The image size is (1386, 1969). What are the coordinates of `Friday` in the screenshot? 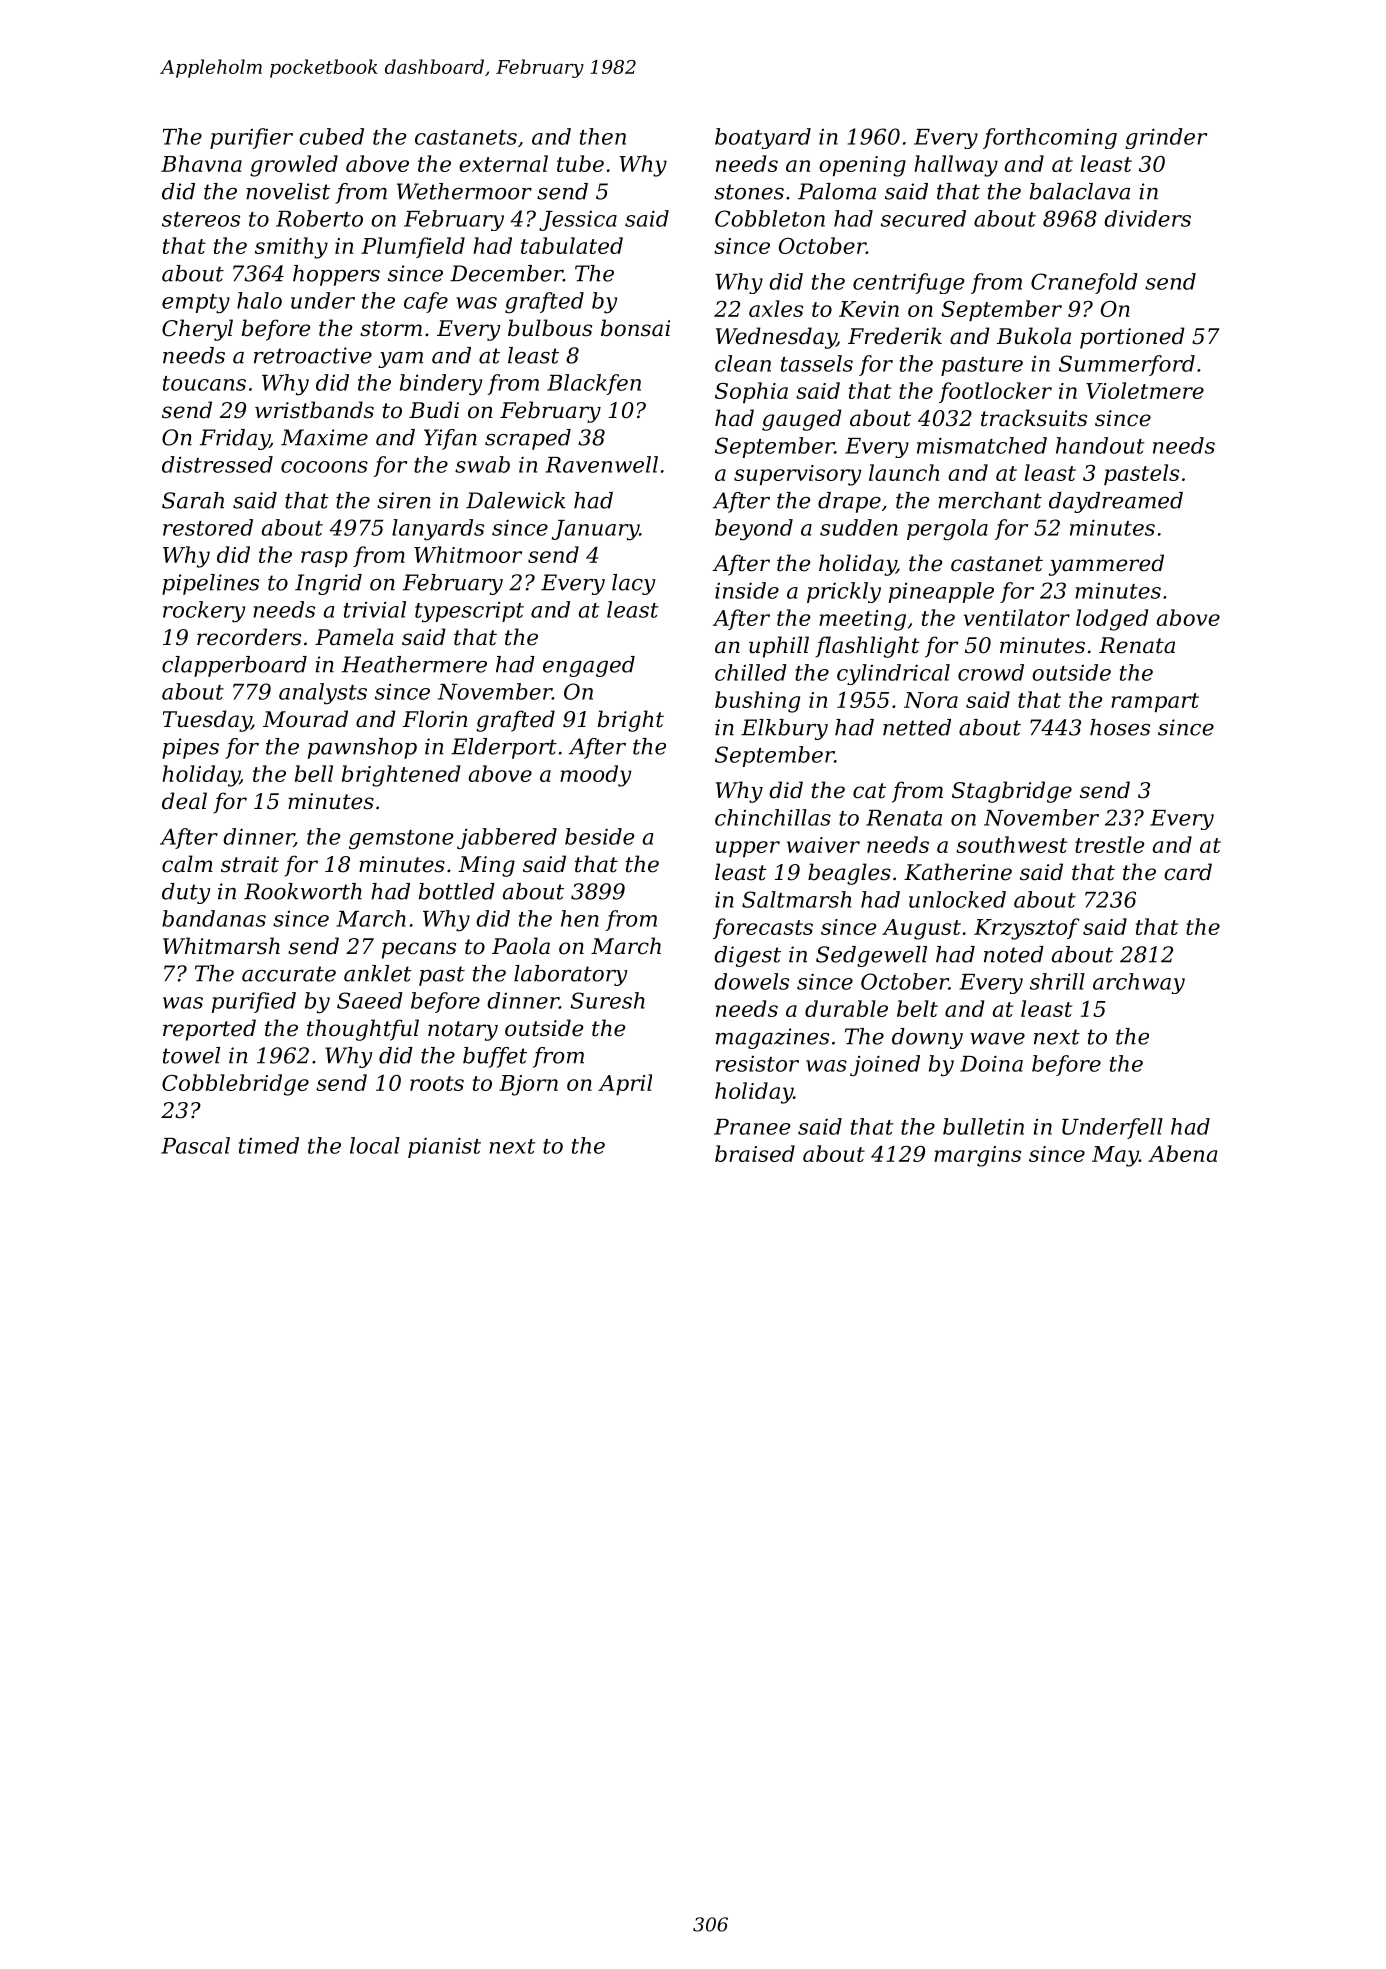 It's located at (235, 439).
